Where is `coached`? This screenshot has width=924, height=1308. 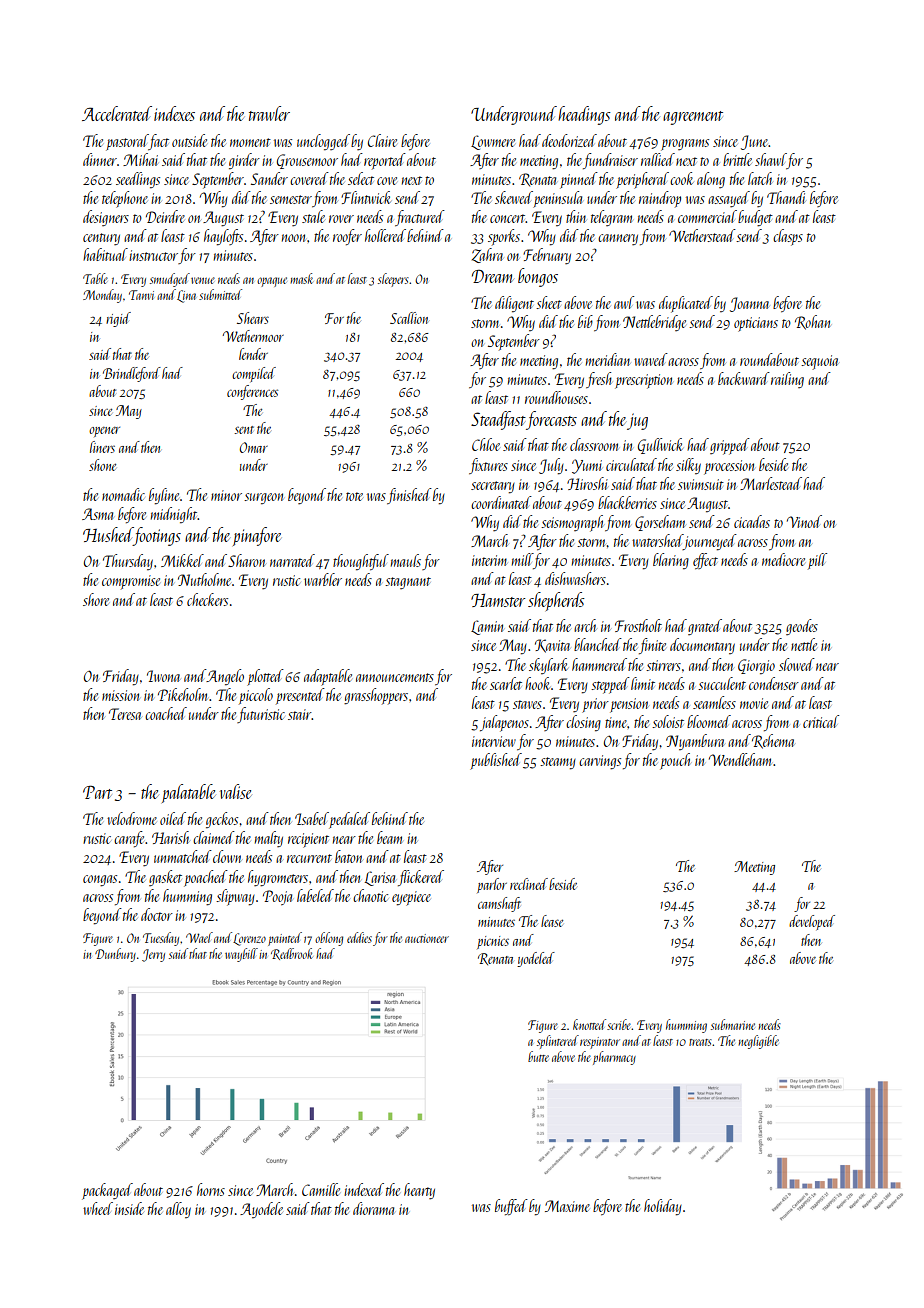
coached is located at coordinates (166, 713).
